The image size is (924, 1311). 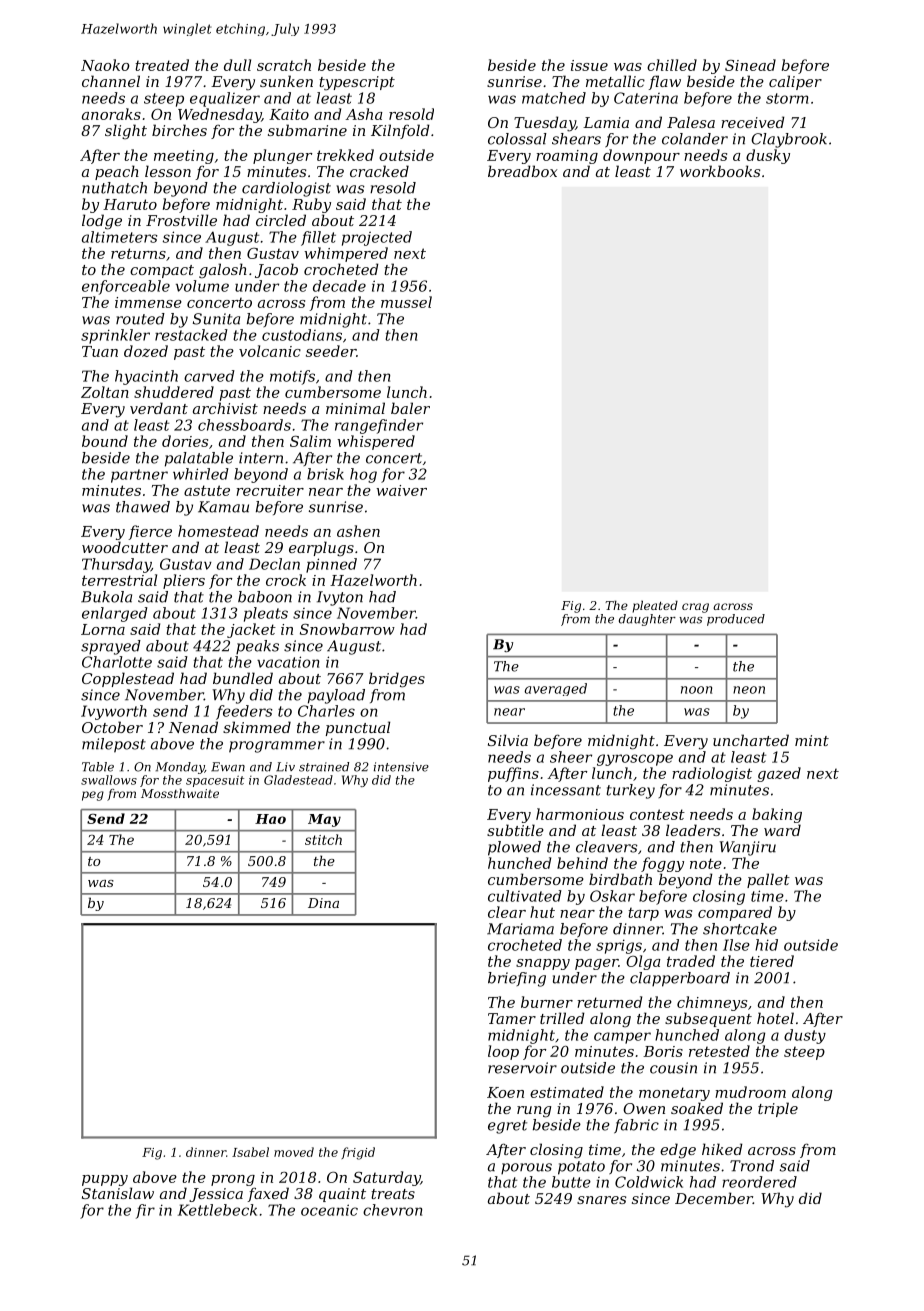 What do you see at coordinates (720, 171) in the image?
I see `workbooks` at bounding box center [720, 171].
